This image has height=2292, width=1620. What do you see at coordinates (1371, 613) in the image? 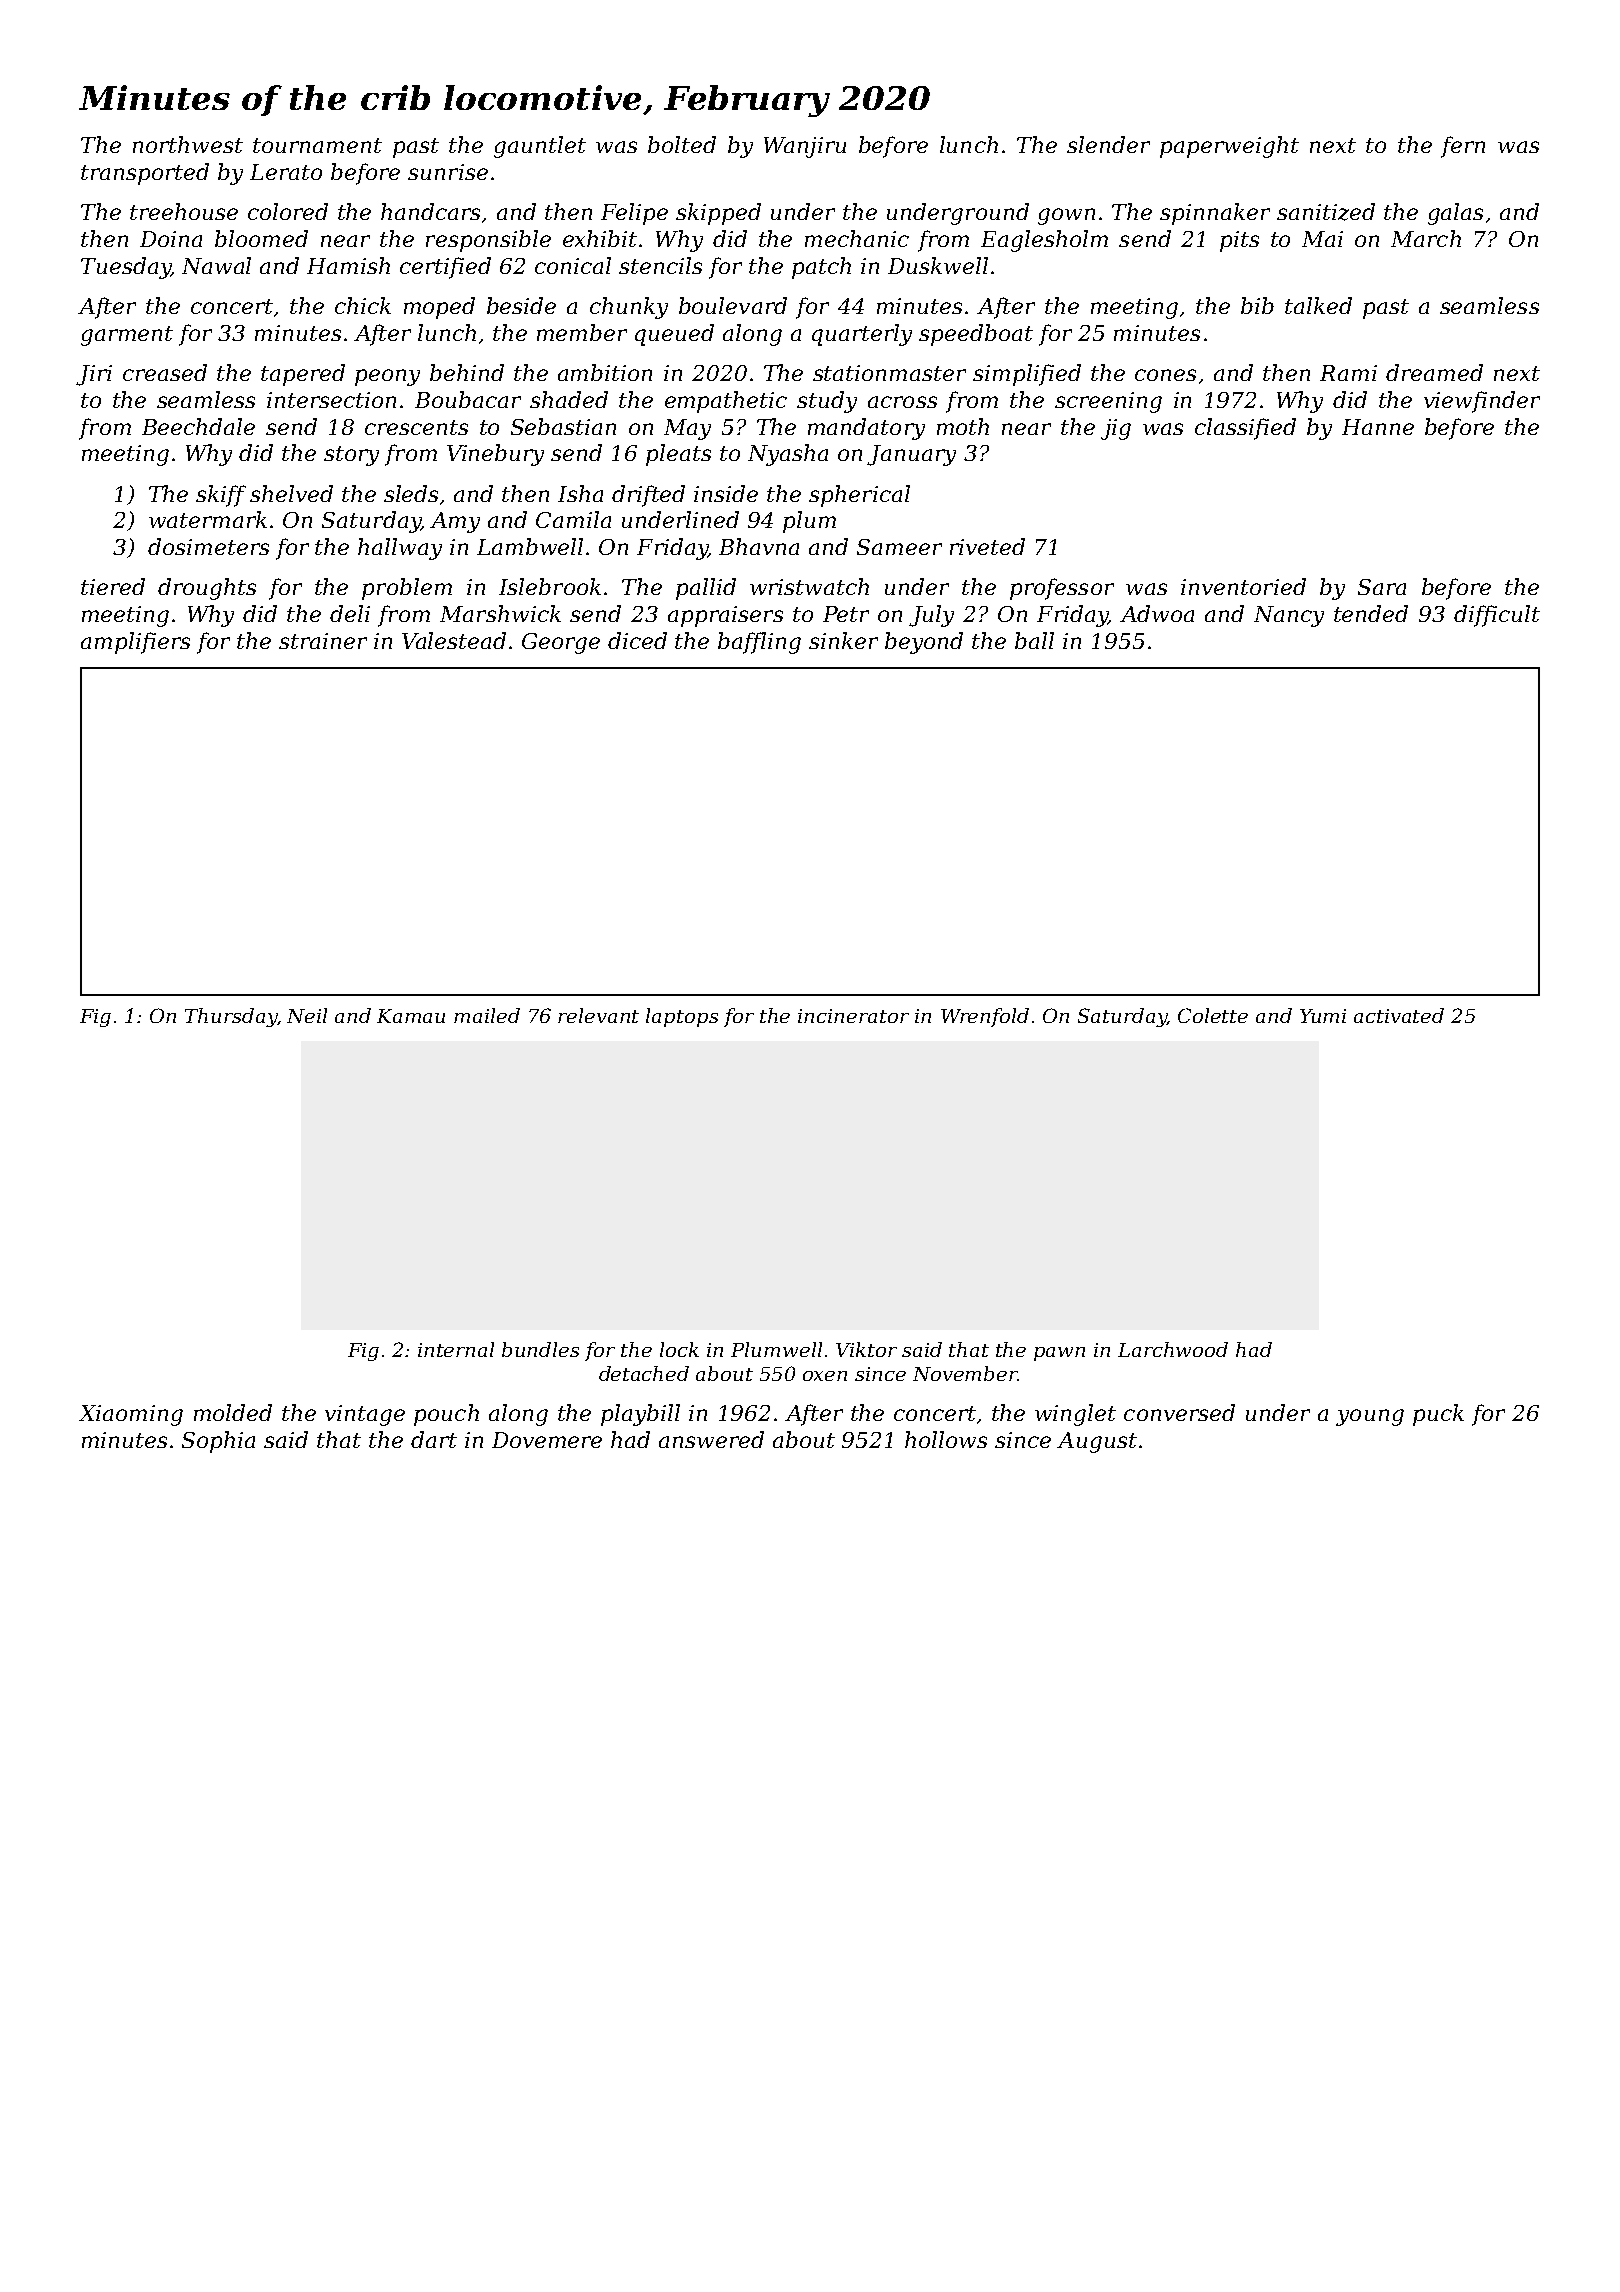
I see `tended` at bounding box center [1371, 613].
